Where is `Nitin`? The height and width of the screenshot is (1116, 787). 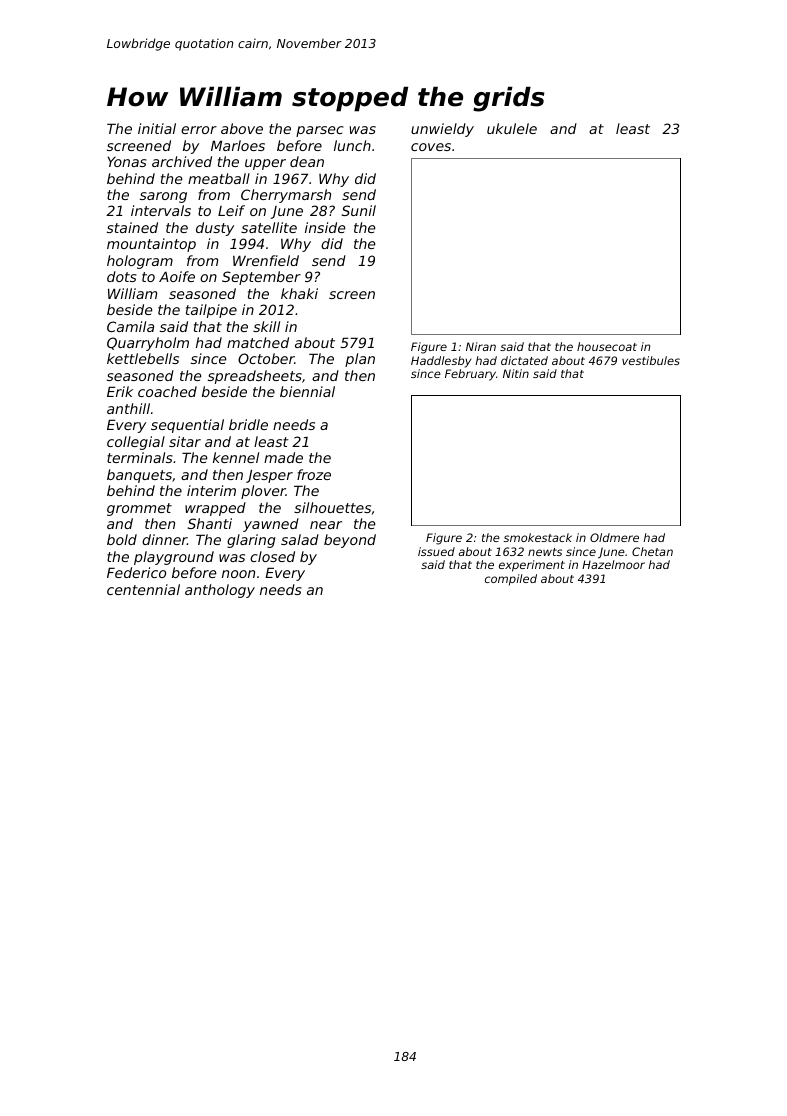
Nitin is located at coordinates (516, 373).
